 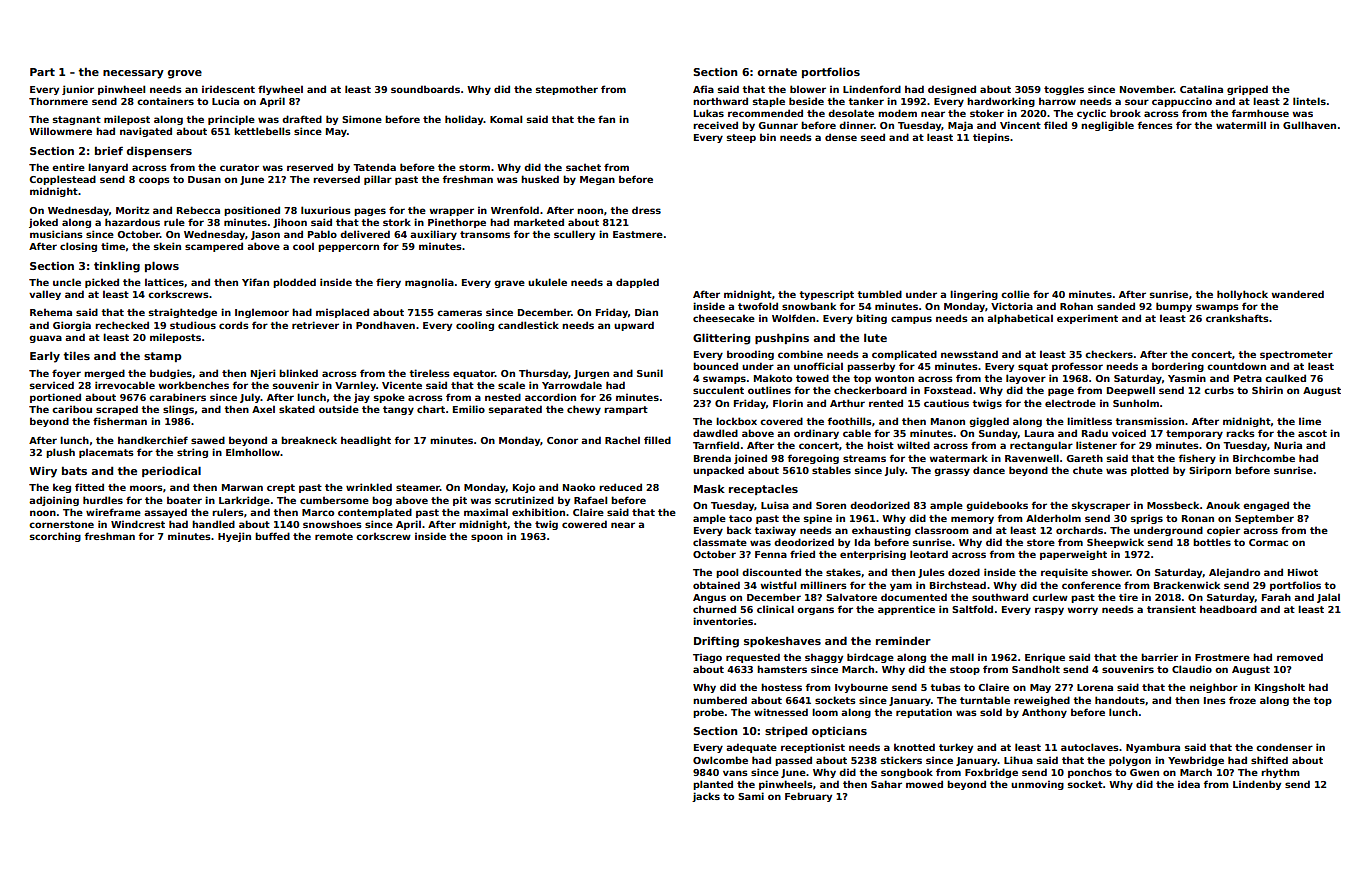 What do you see at coordinates (1247, 90) in the screenshot?
I see `gripped` at bounding box center [1247, 90].
